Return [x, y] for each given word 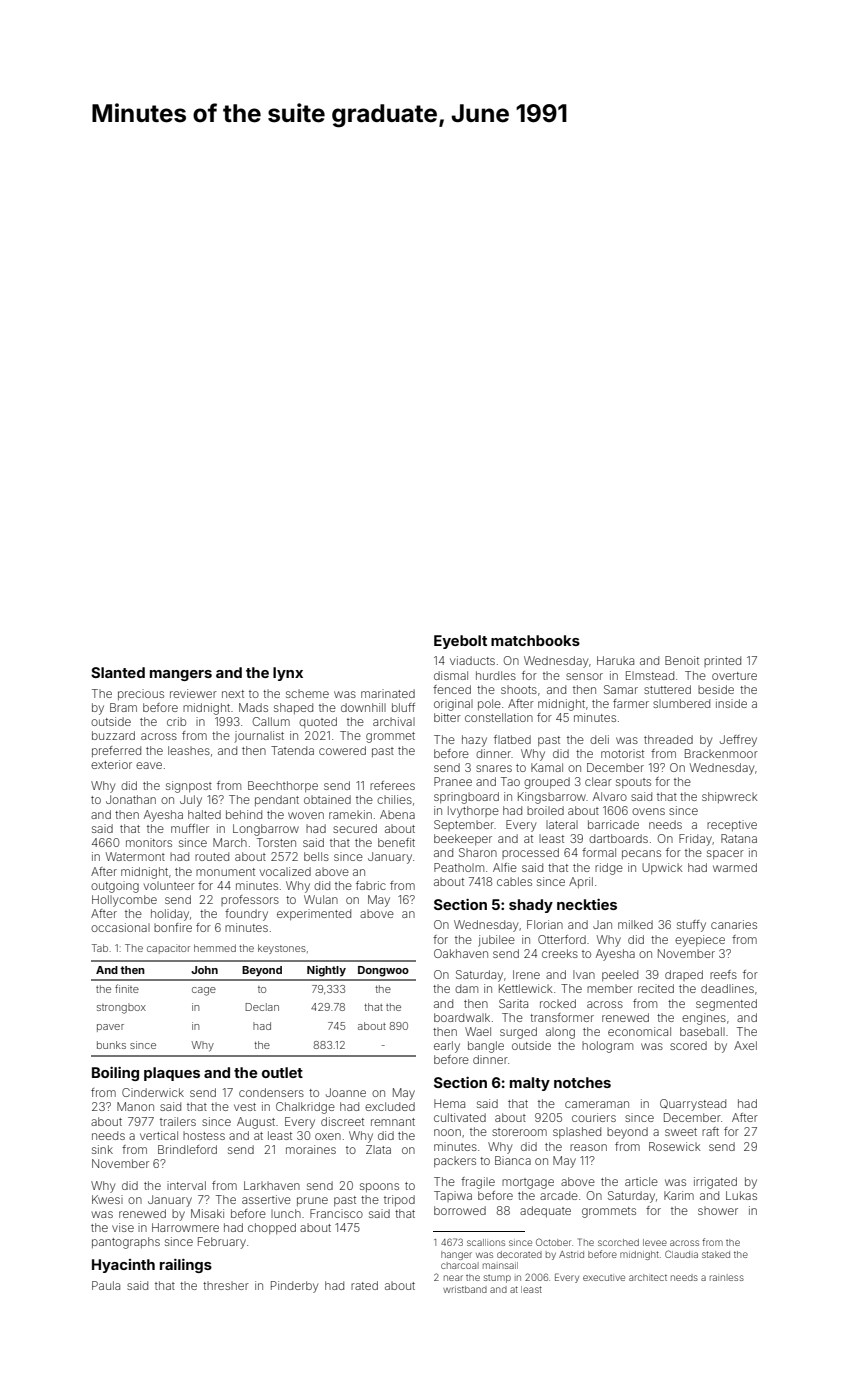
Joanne [346, 1092]
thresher [226, 1285]
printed [722, 661]
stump [497, 1279]
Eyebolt [460, 642]
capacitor [168, 949]
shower [718, 1210]
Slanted [118, 672]
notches [582, 1082]
